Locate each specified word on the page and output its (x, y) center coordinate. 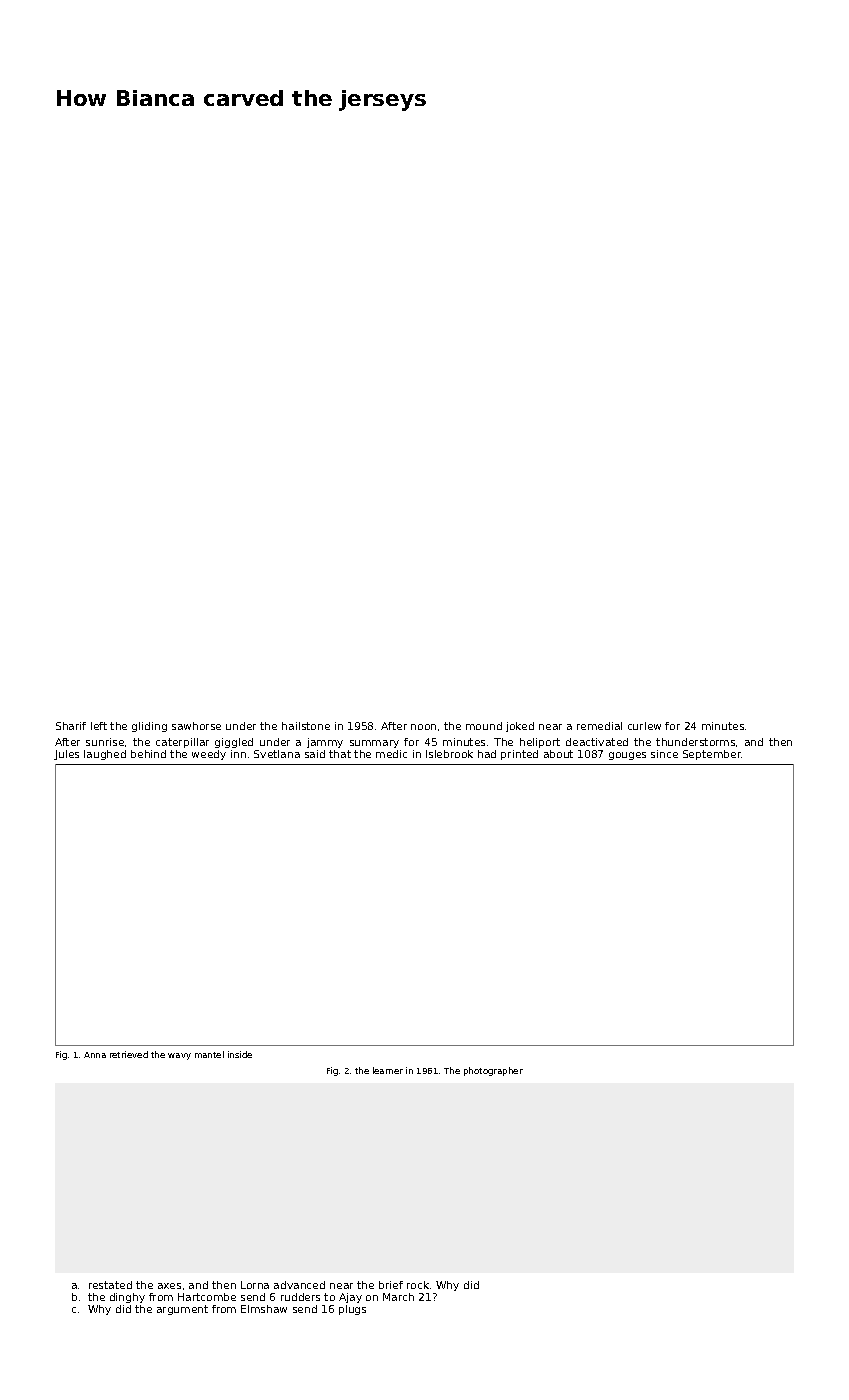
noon (423, 727)
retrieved (129, 1054)
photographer (493, 1071)
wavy (179, 1056)
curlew (644, 726)
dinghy (127, 1298)
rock (418, 1285)
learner (388, 1070)
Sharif (71, 726)
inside (240, 1054)
